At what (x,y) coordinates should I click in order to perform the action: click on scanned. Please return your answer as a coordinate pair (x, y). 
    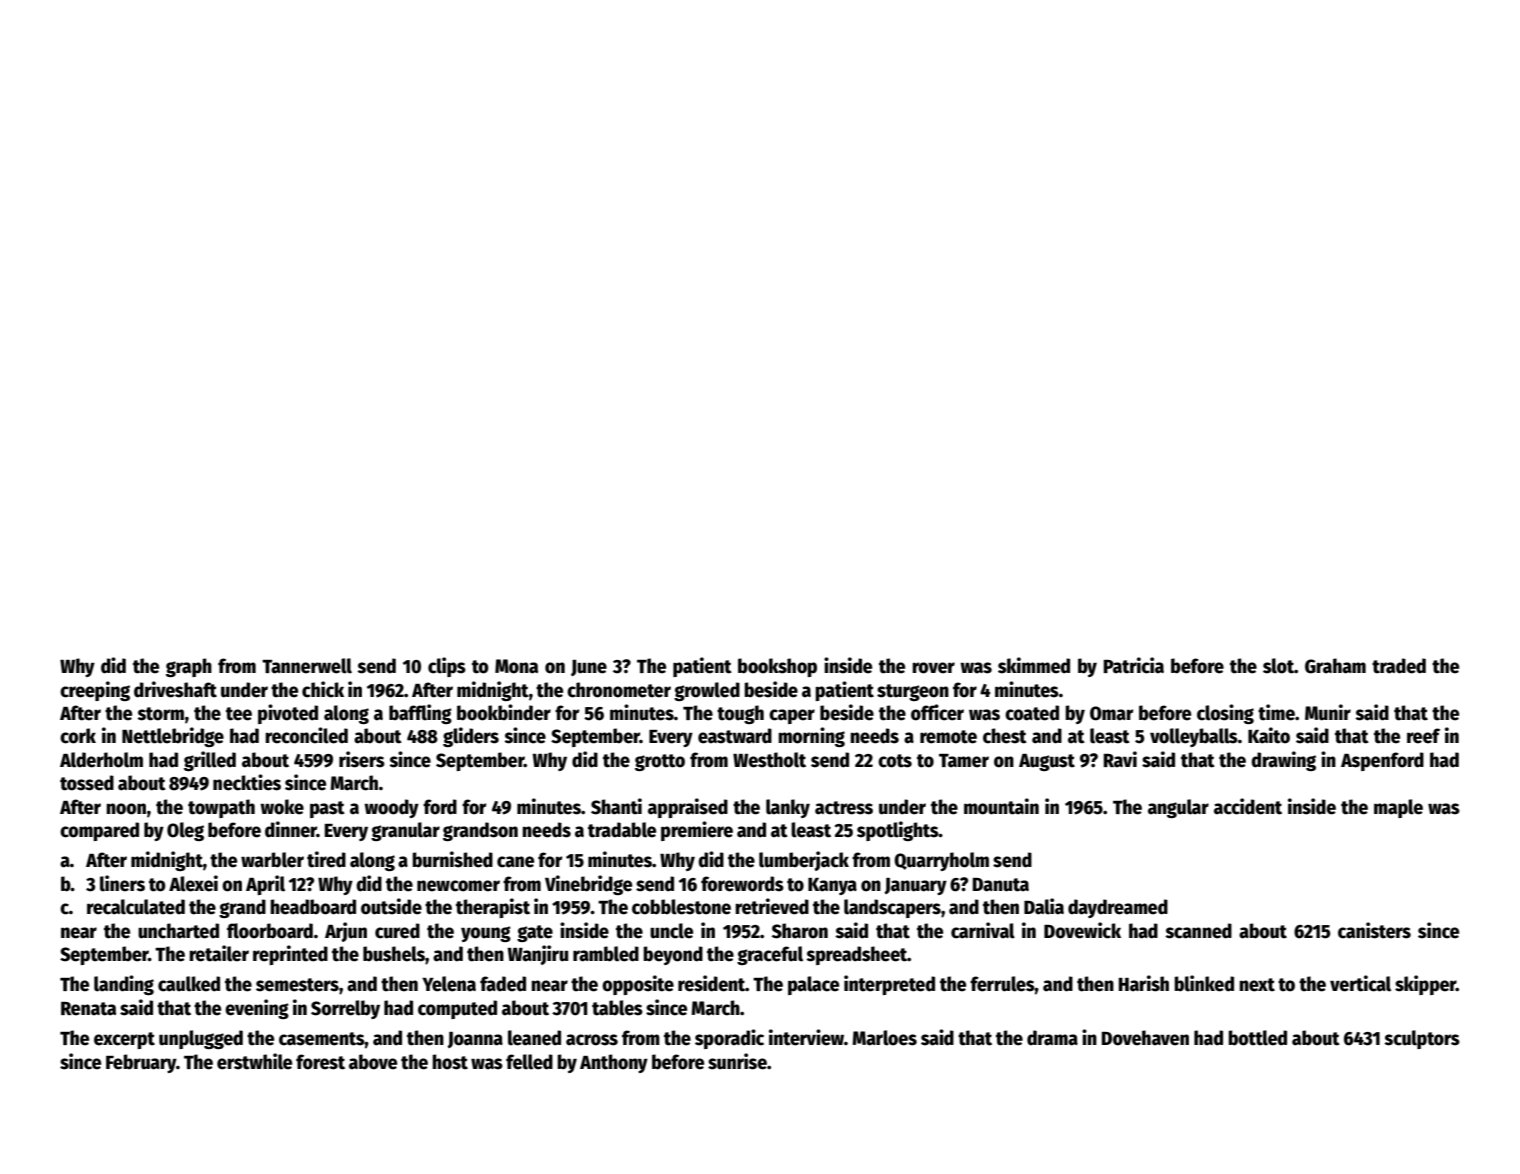
    Looking at the image, I should click on (1198, 931).
